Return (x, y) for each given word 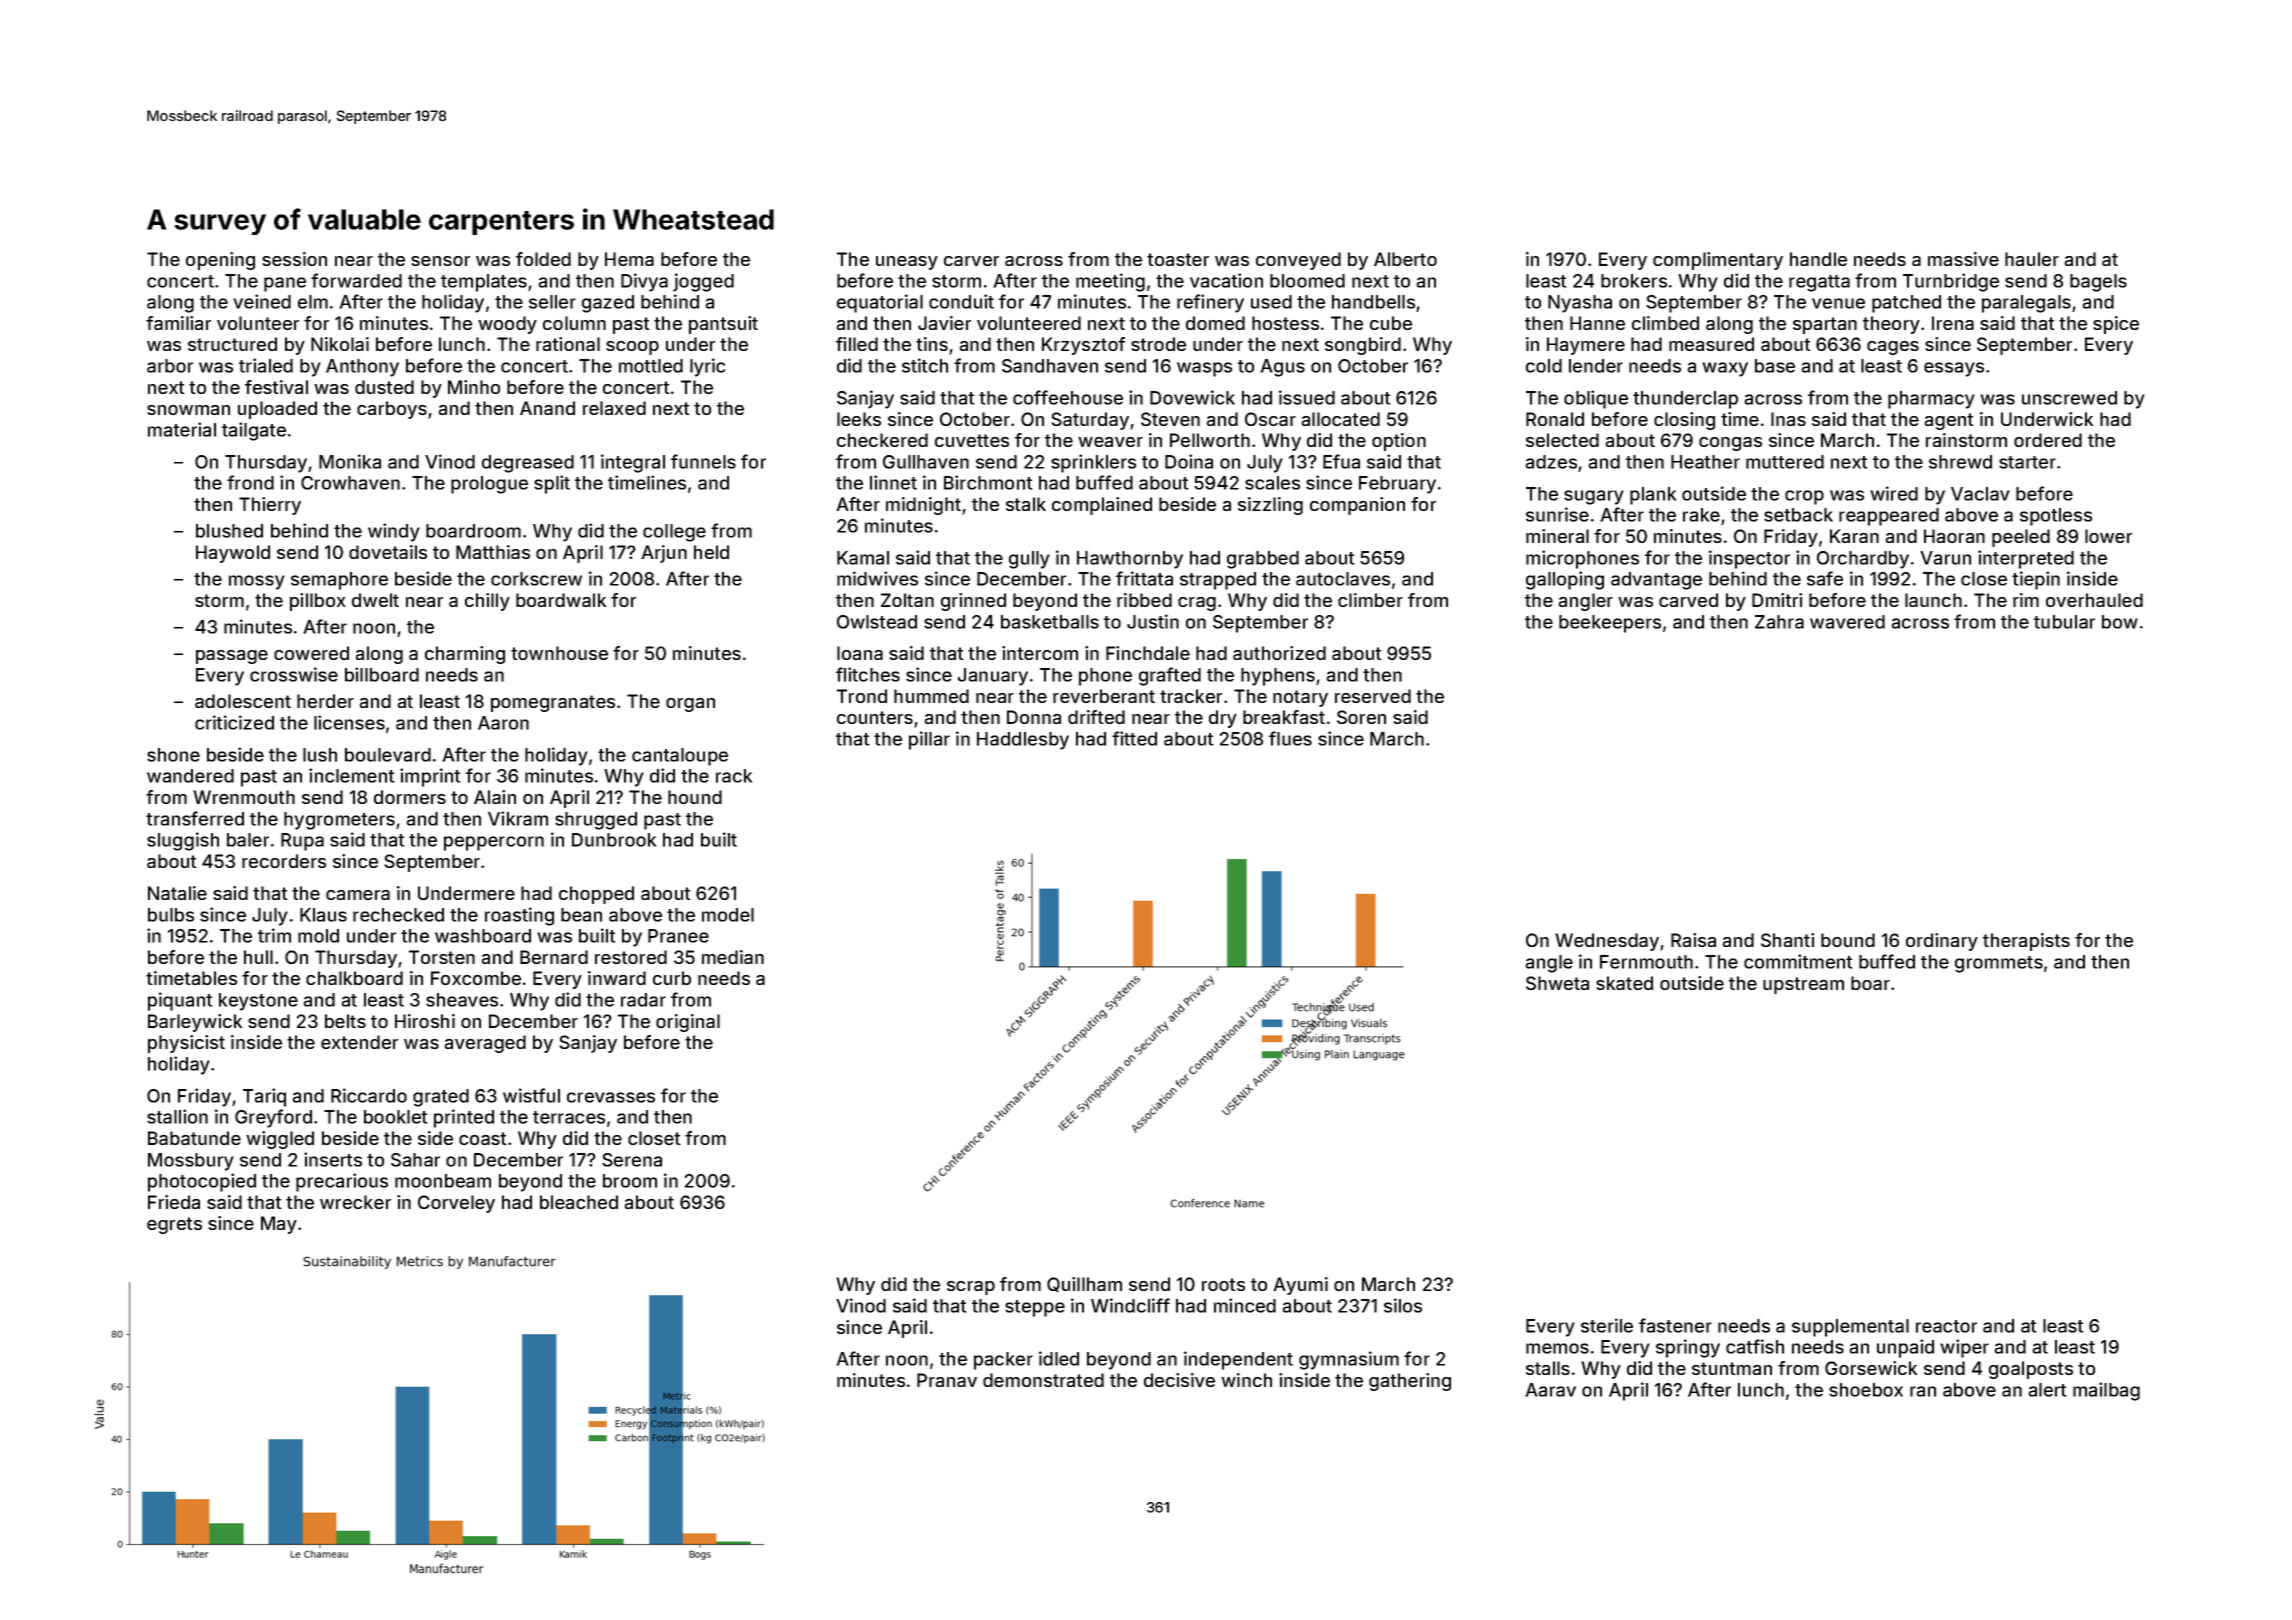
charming (465, 655)
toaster (1178, 259)
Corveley (456, 1204)
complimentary (1718, 261)
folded (543, 259)
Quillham (1084, 1284)
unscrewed (2069, 398)
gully (1029, 560)
